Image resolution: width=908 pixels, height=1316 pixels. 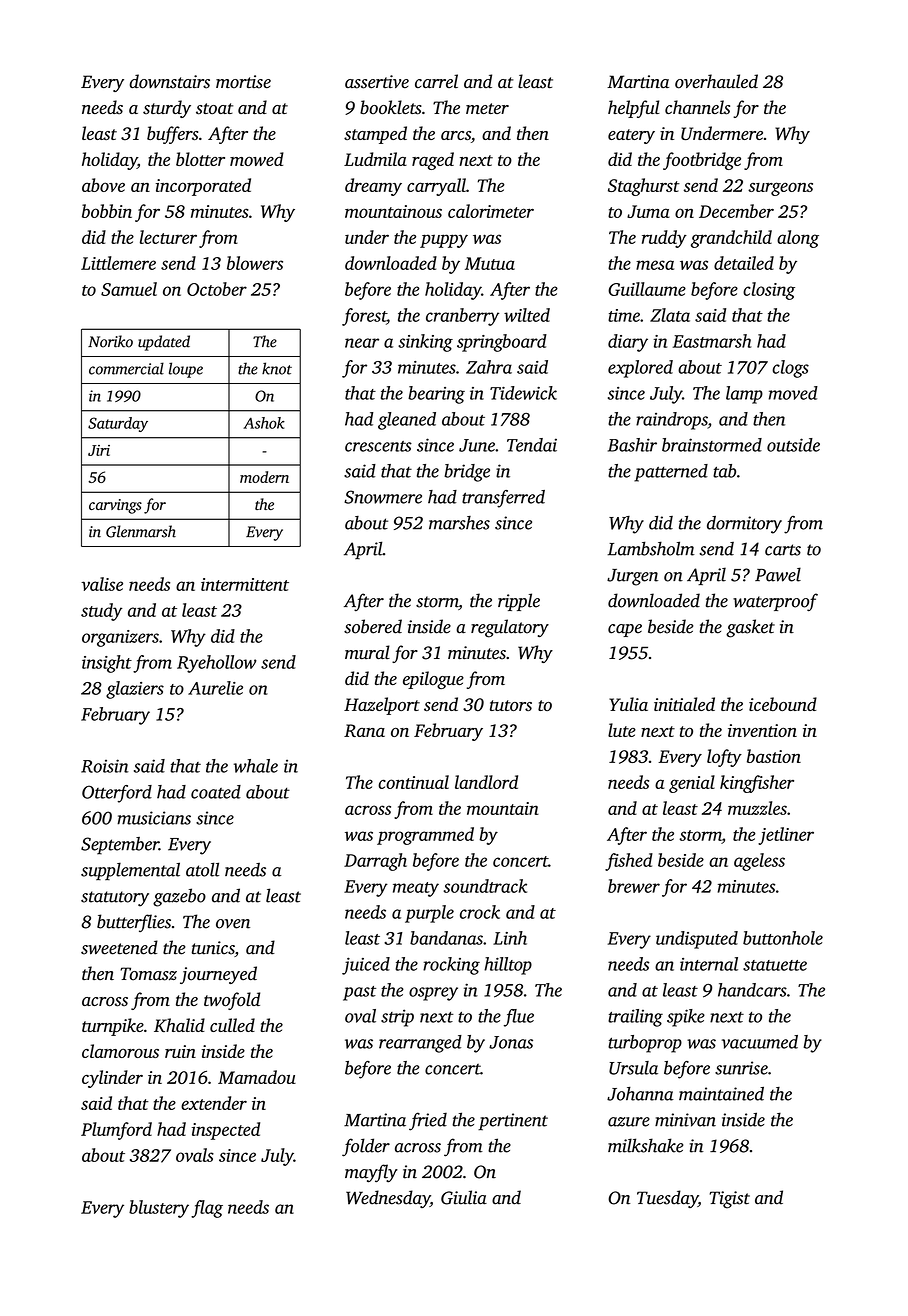 What do you see at coordinates (625, 630) in the page?
I see `cape` at bounding box center [625, 630].
